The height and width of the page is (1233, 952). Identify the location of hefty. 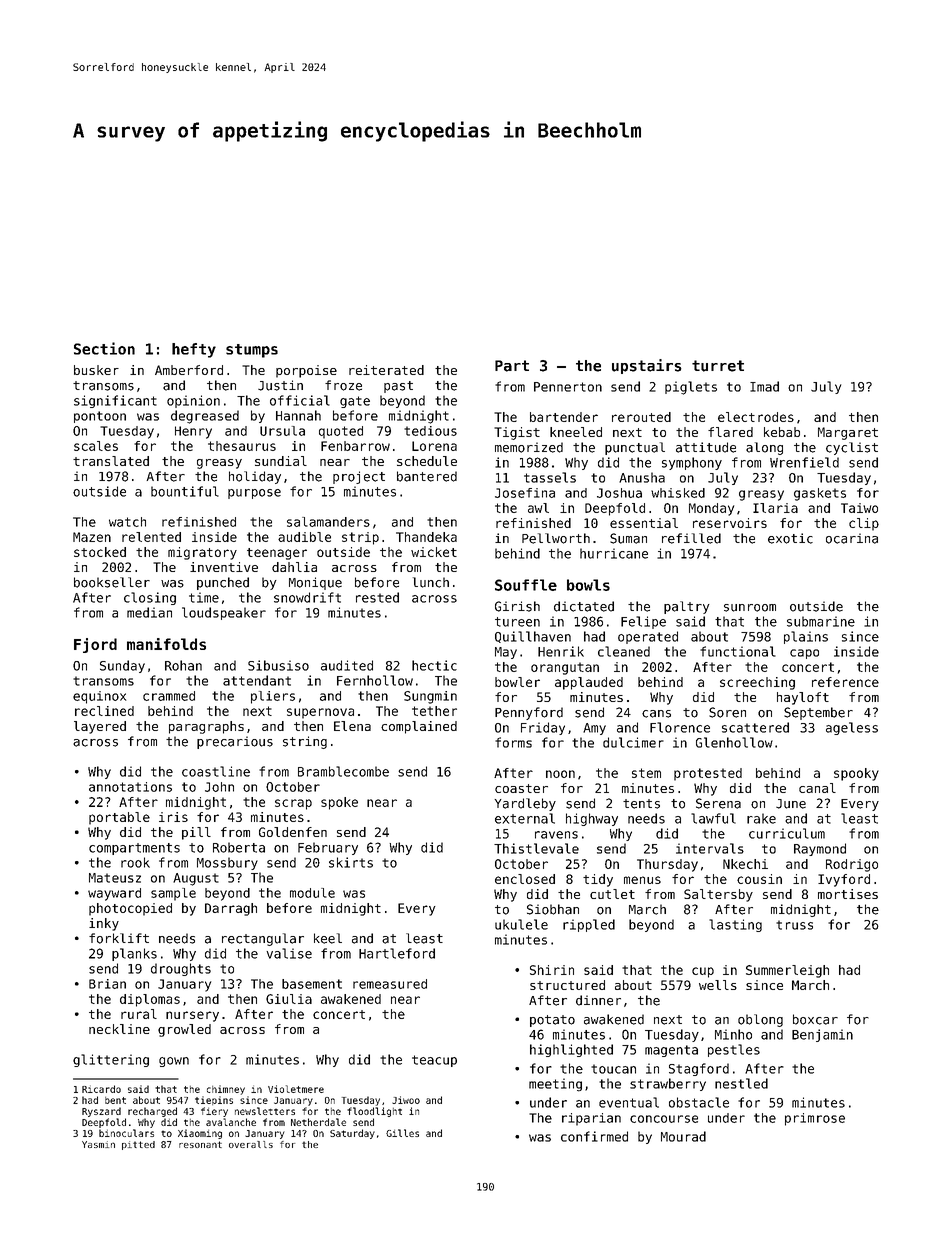
(194, 350).
